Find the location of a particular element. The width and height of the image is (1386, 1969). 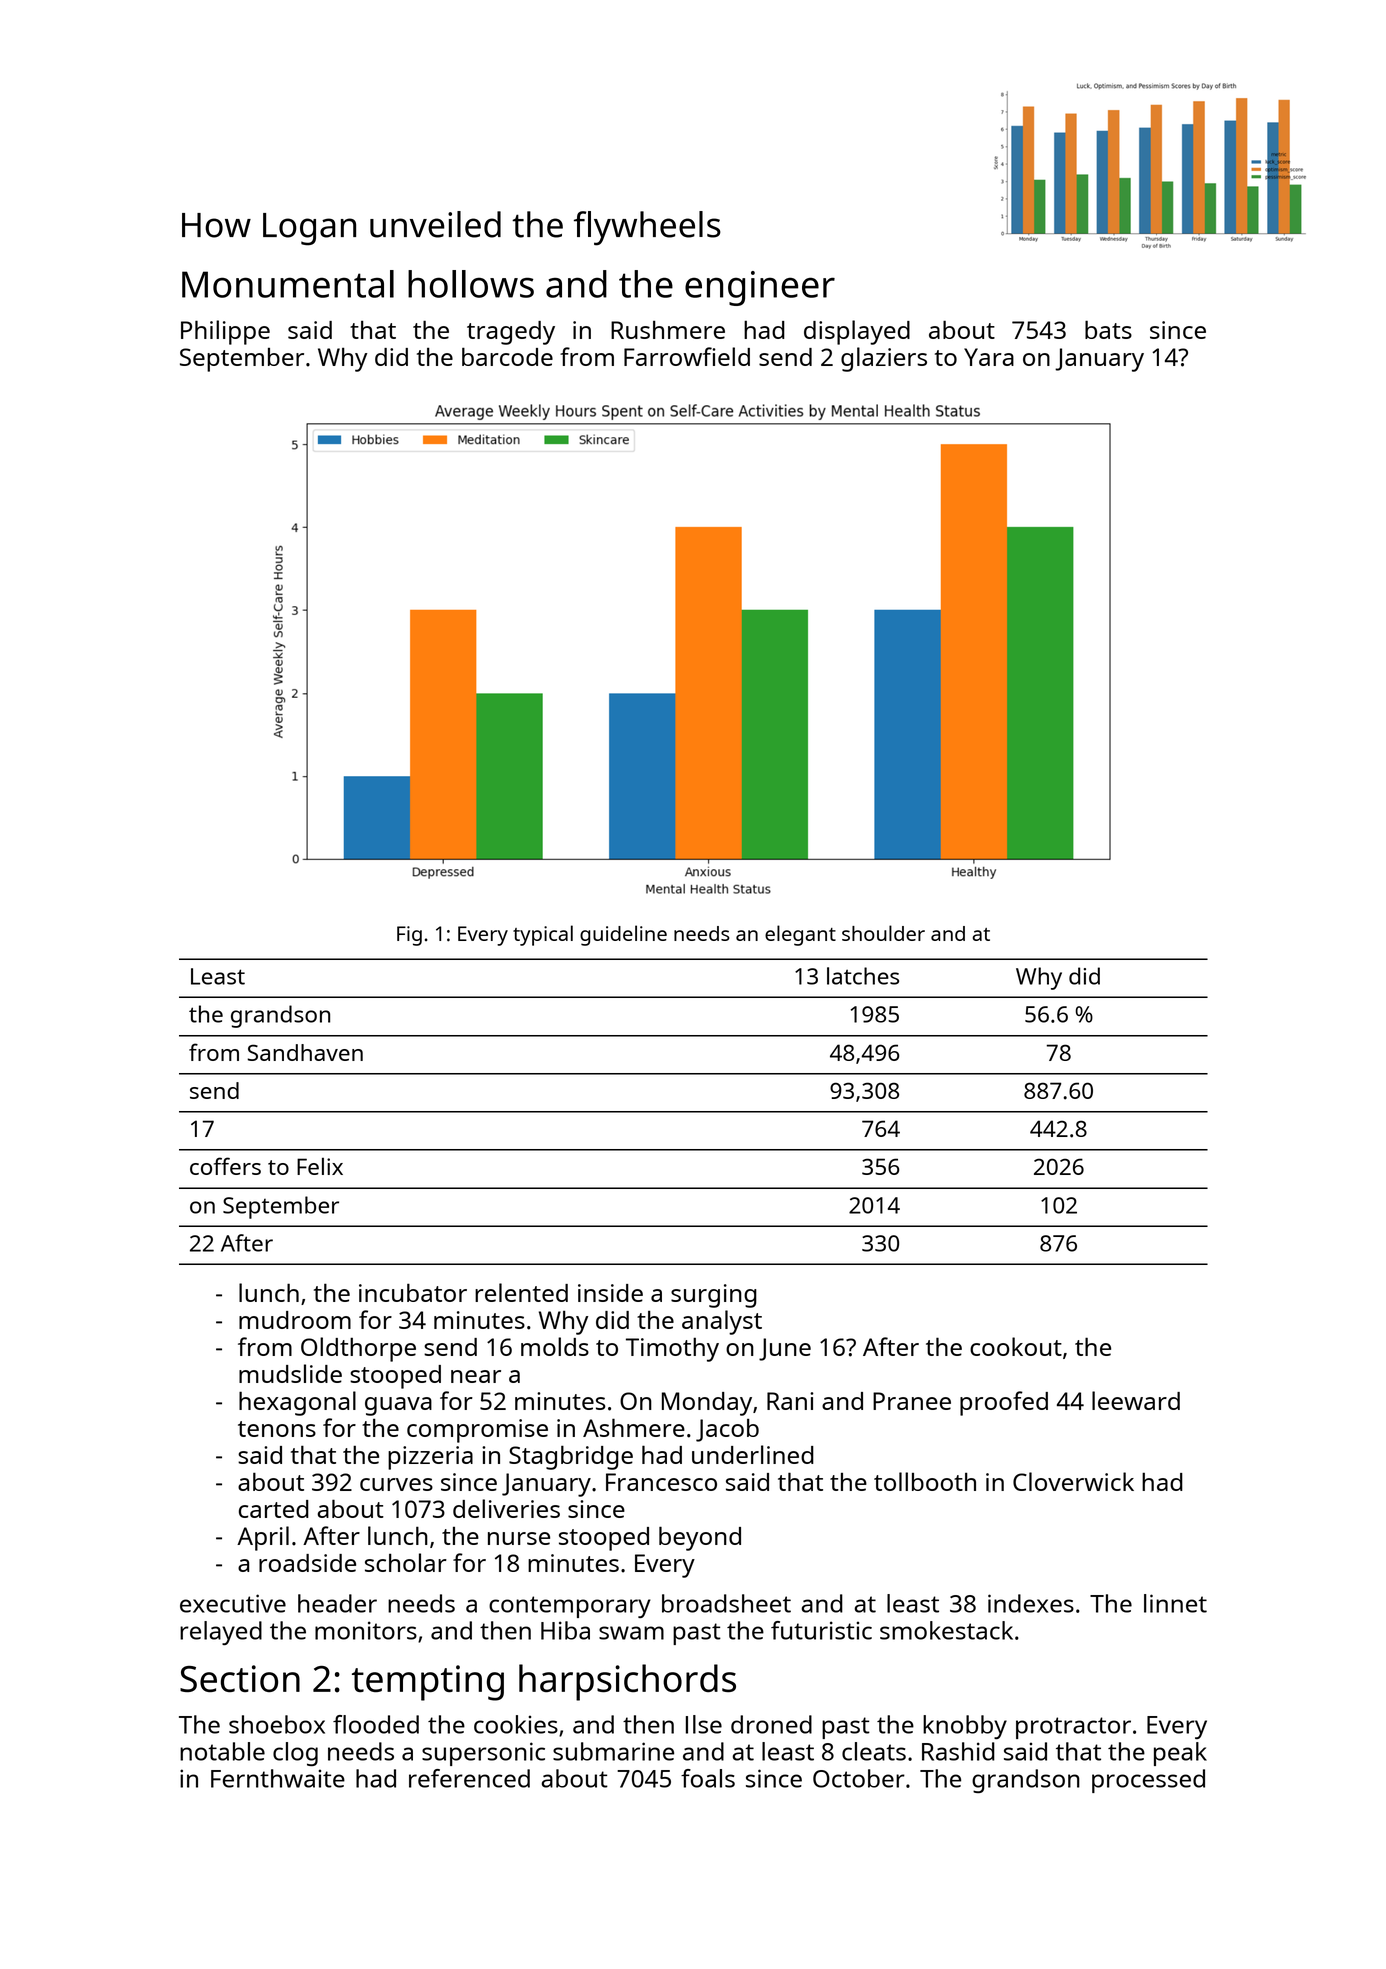

tollbooth is located at coordinates (925, 1481).
